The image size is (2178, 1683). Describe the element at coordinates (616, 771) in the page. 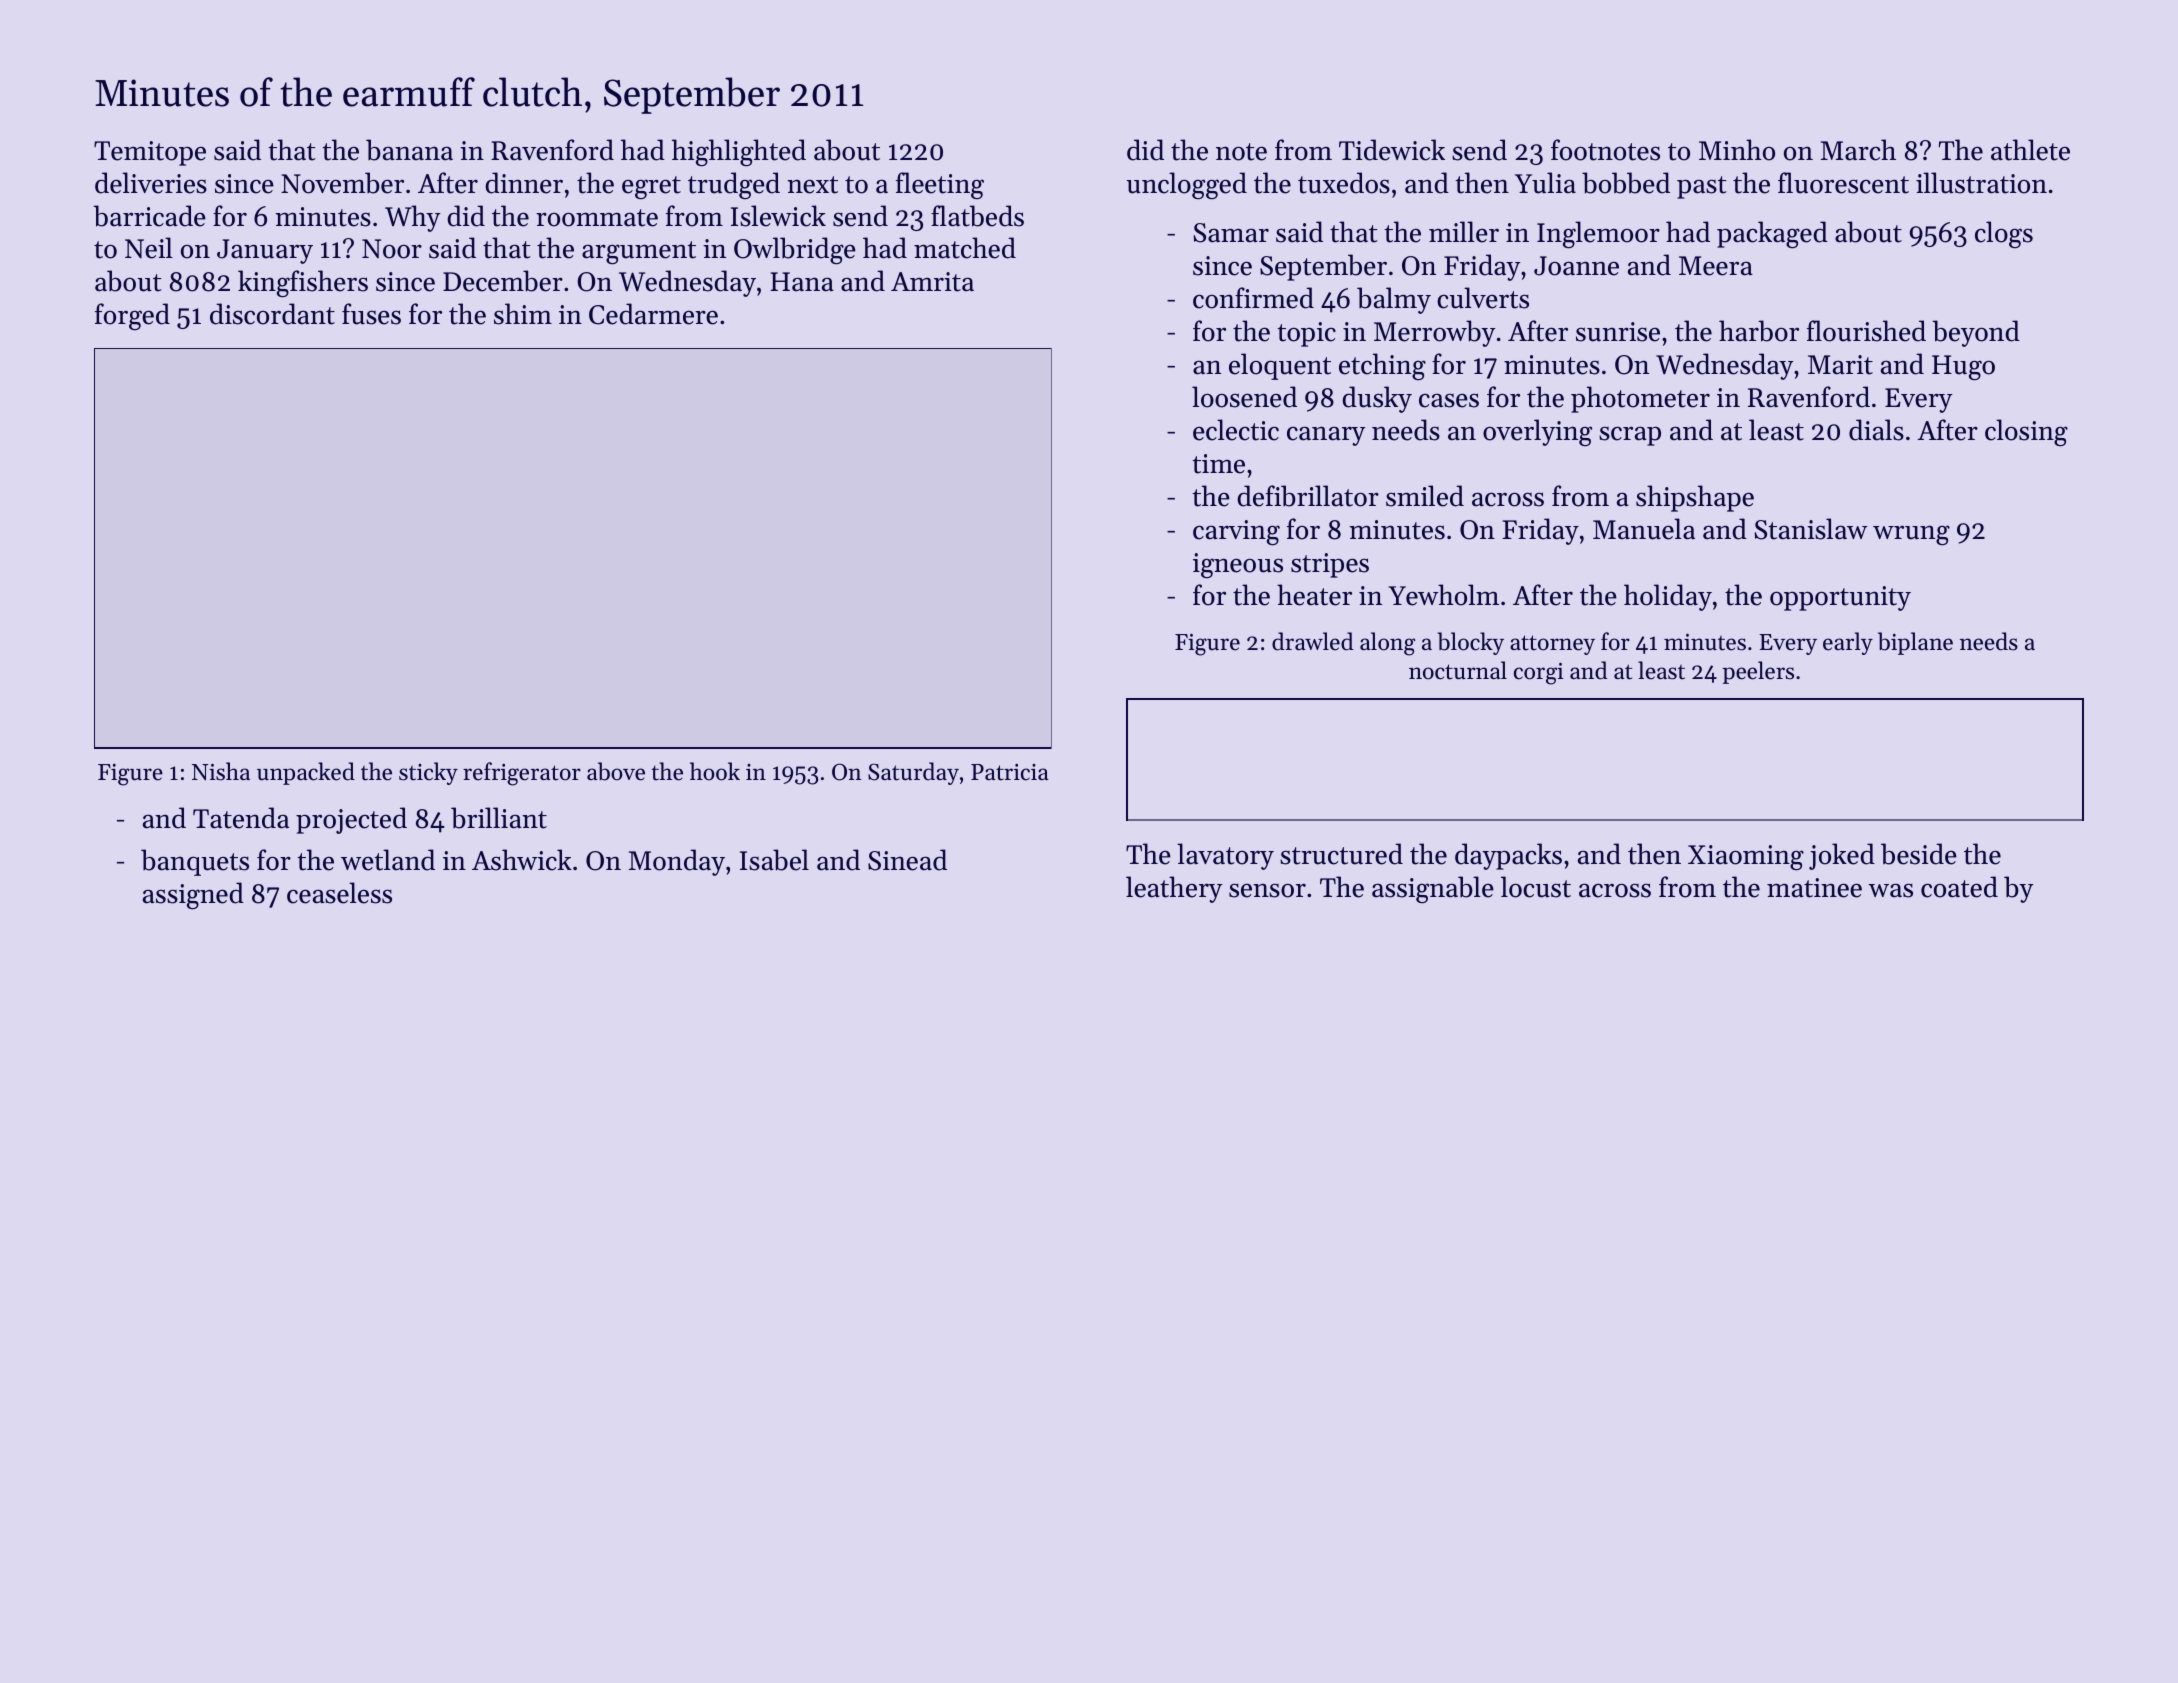

I see `above` at that location.
